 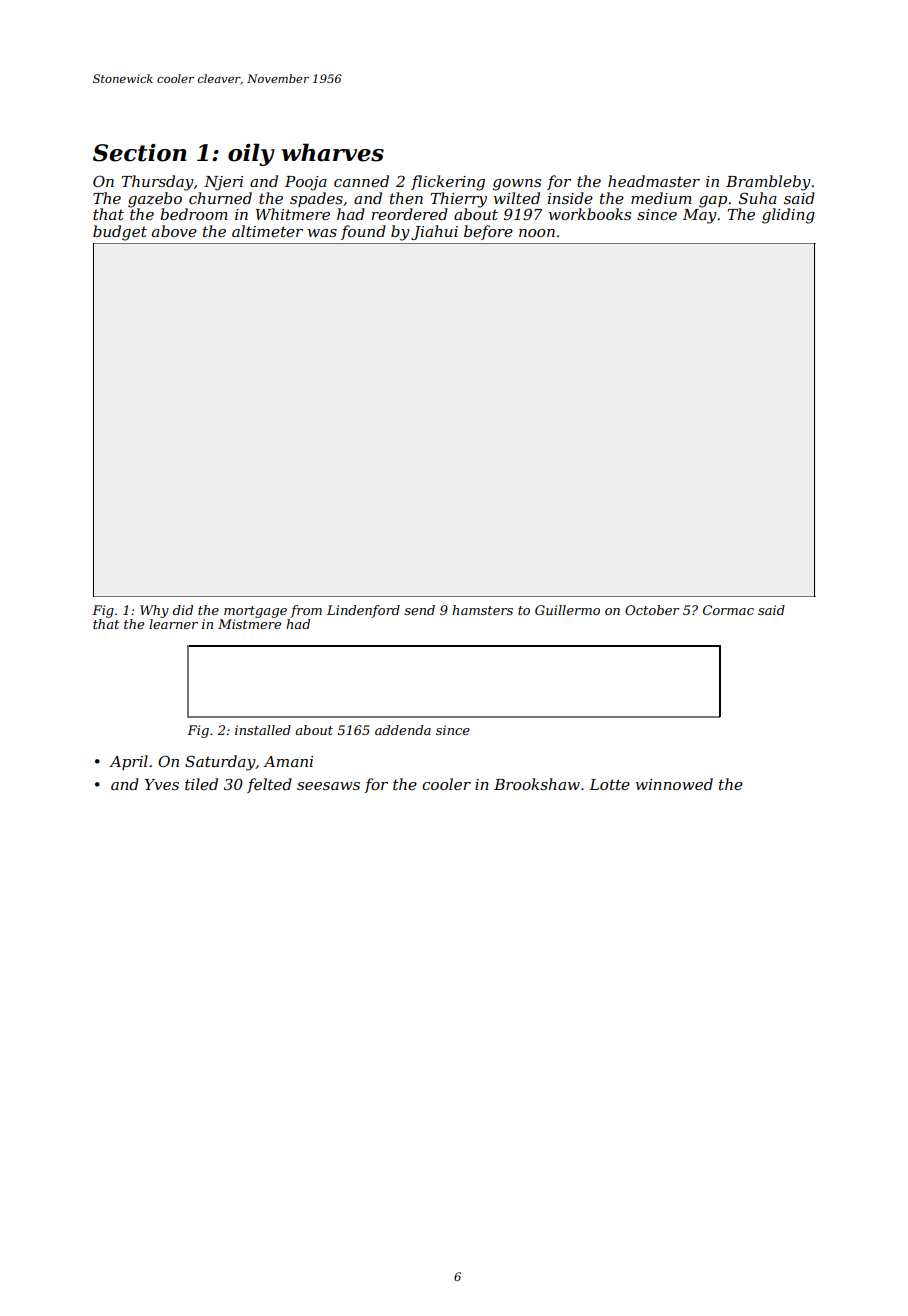 What do you see at coordinates (419, 610) in the page?
I see `send` at bounding box center [419, 610].
